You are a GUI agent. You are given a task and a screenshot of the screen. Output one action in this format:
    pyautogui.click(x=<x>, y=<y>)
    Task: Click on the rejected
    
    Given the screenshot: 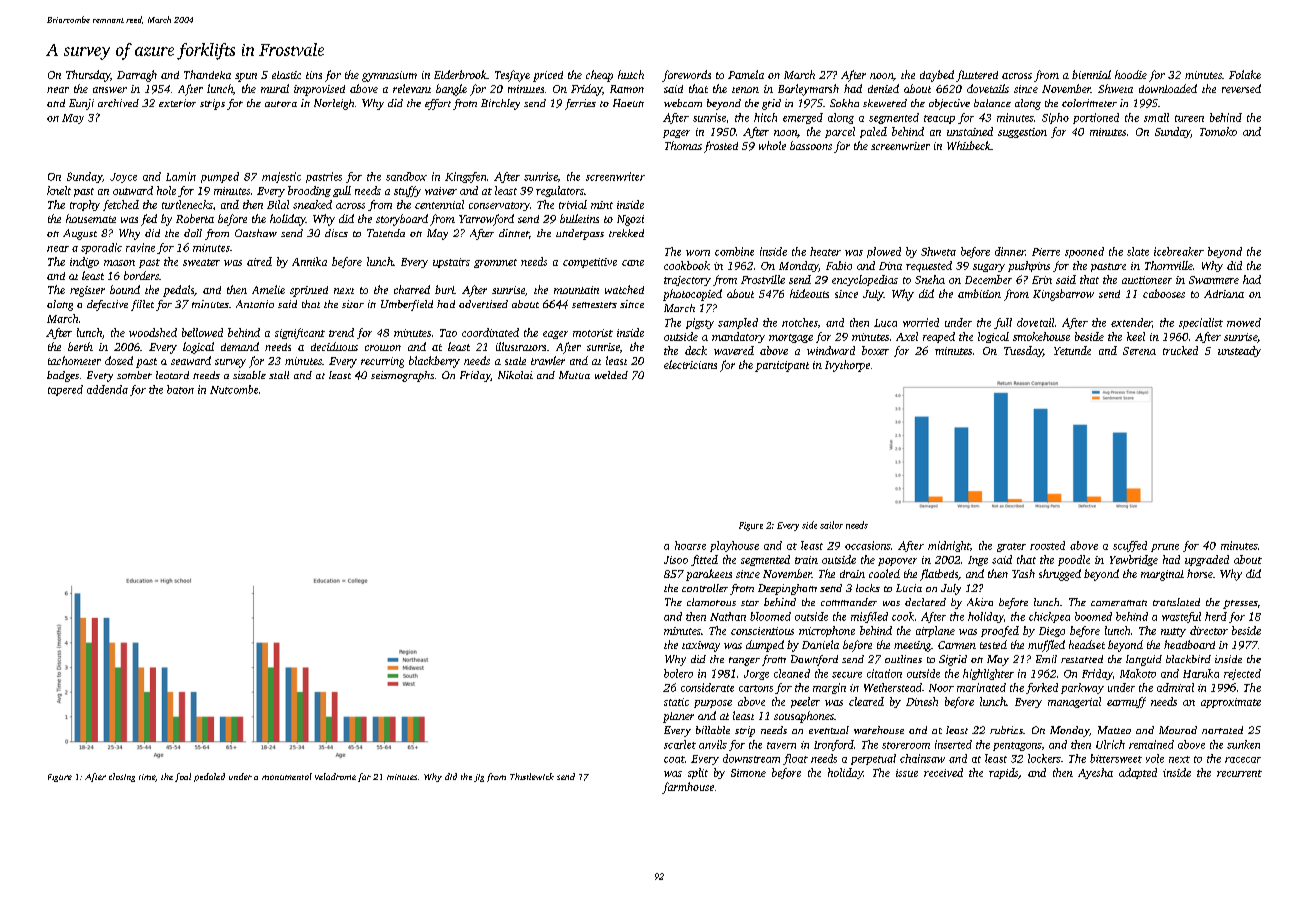 What is the action you would take?
    pyautogui.click(x=1242, y=674)
